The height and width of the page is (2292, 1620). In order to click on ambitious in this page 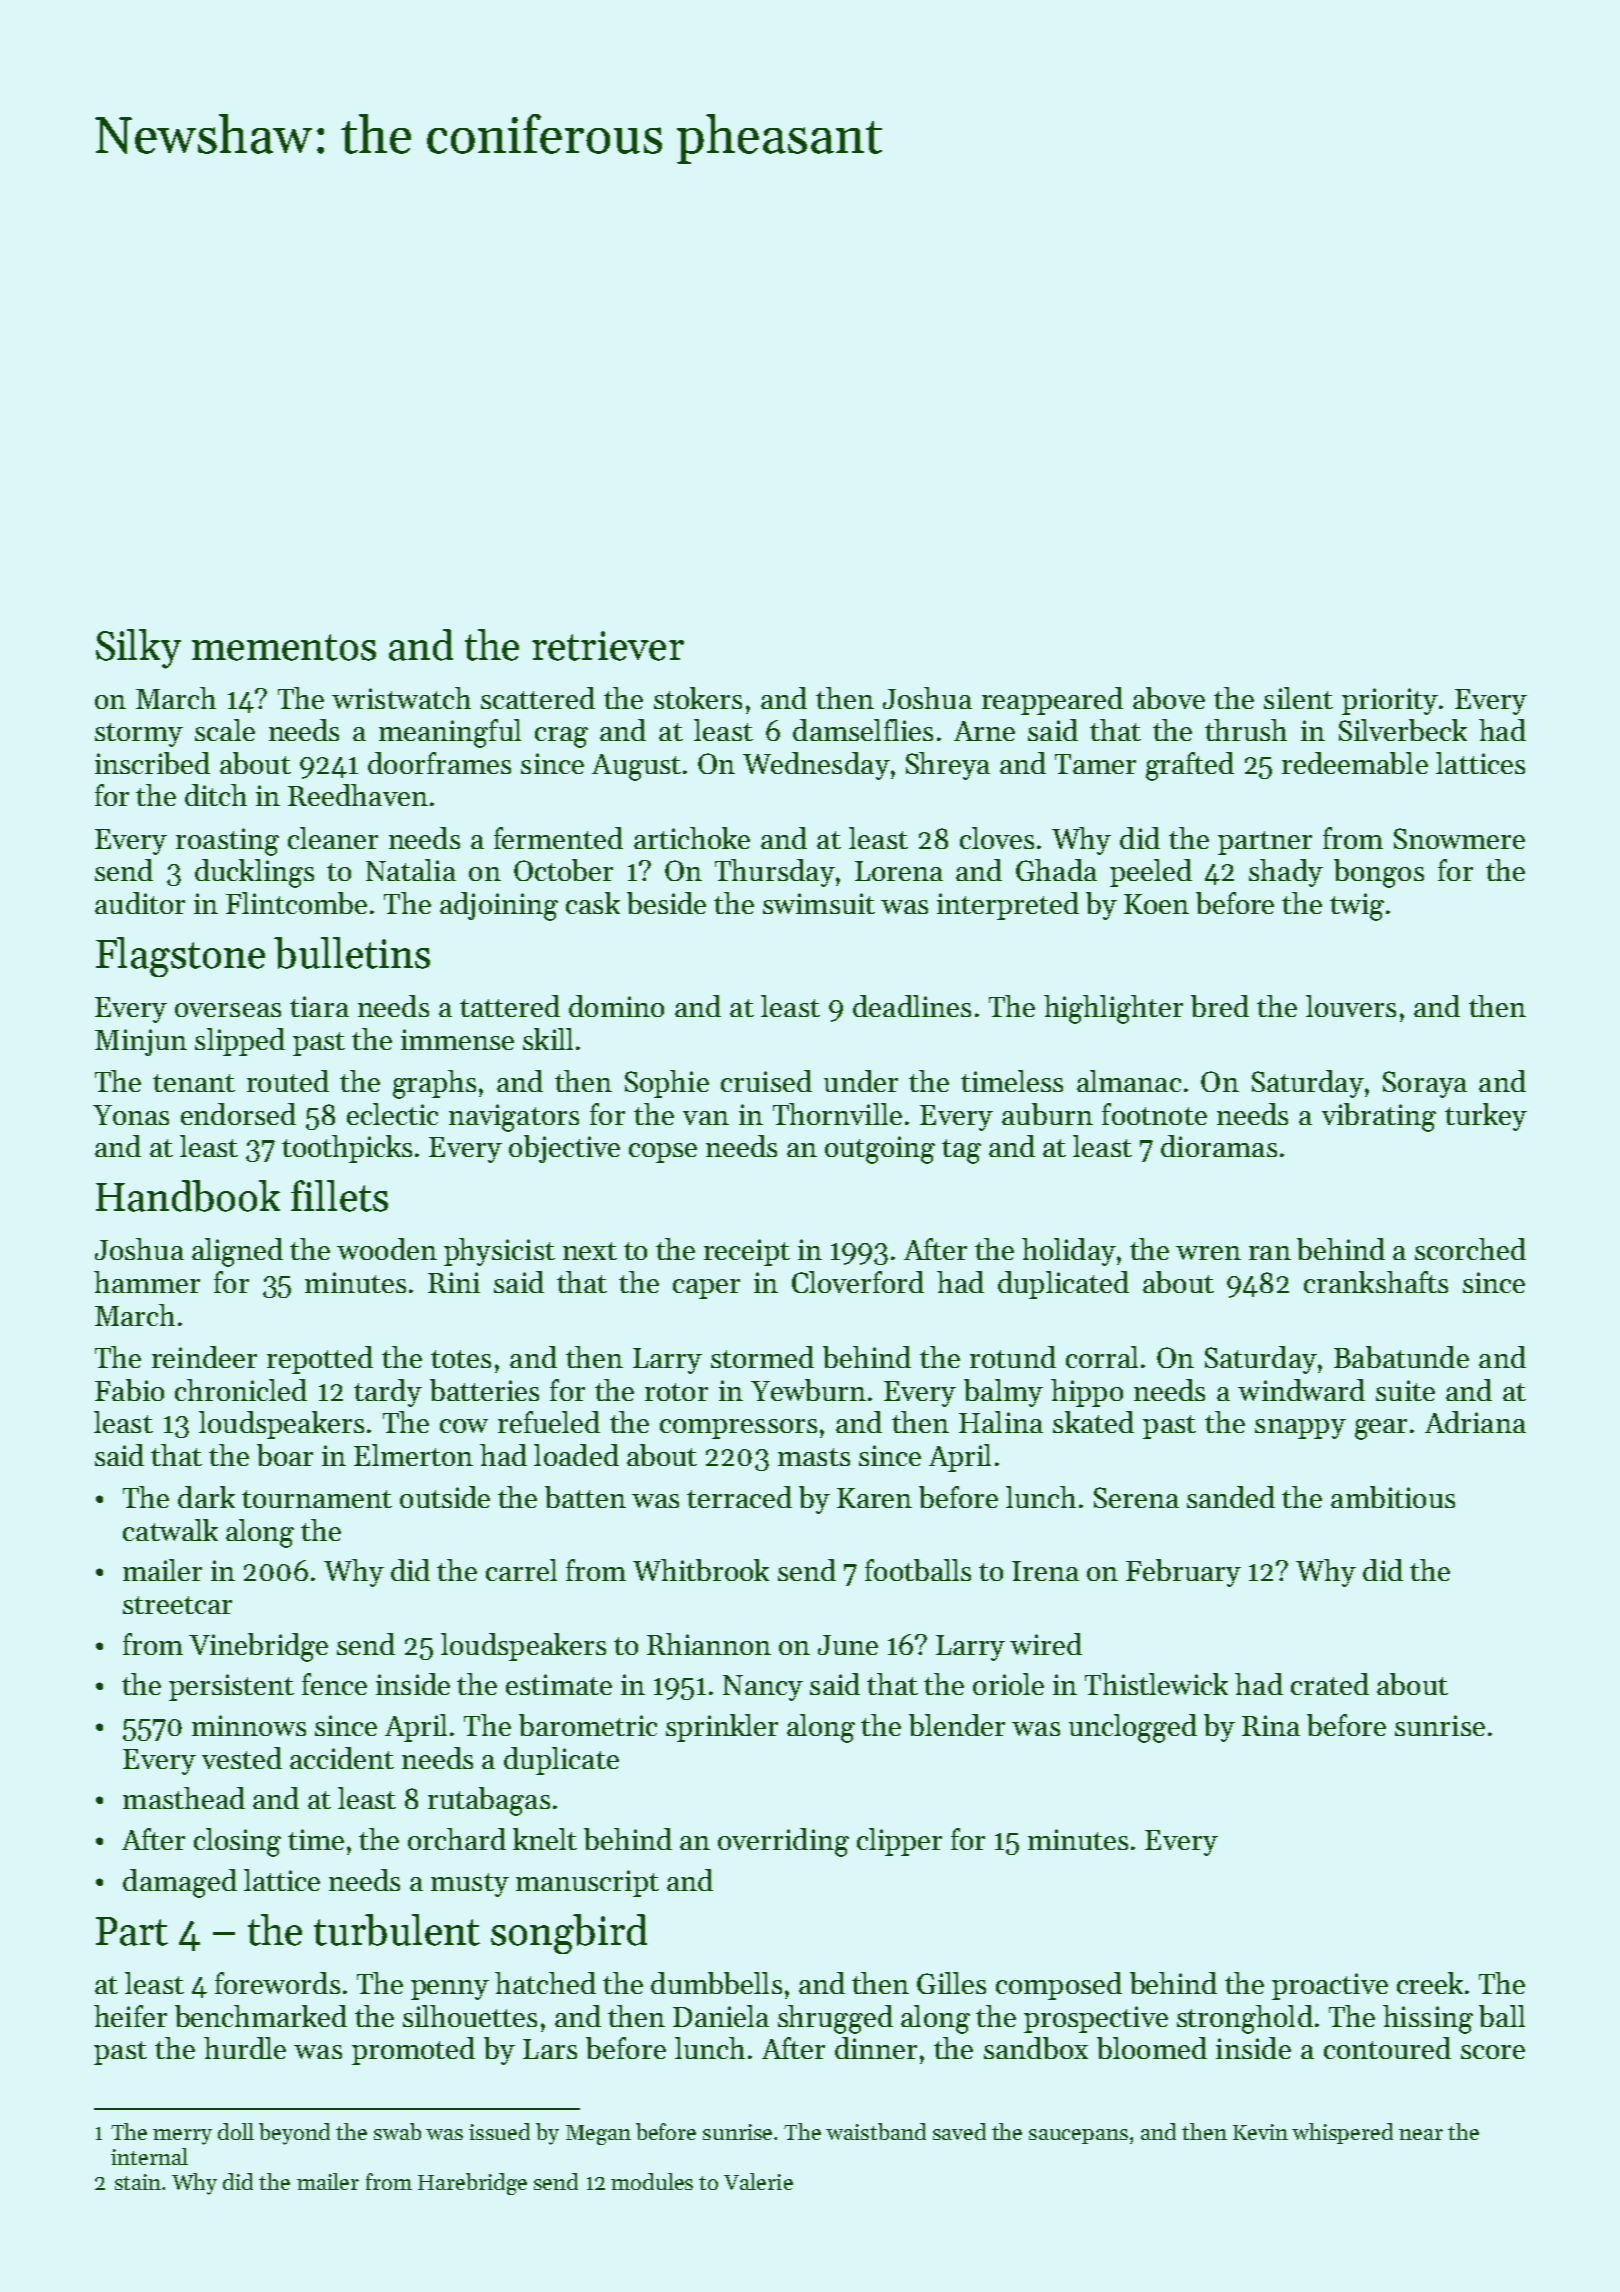, I will do `click(1393, 1497)`.
